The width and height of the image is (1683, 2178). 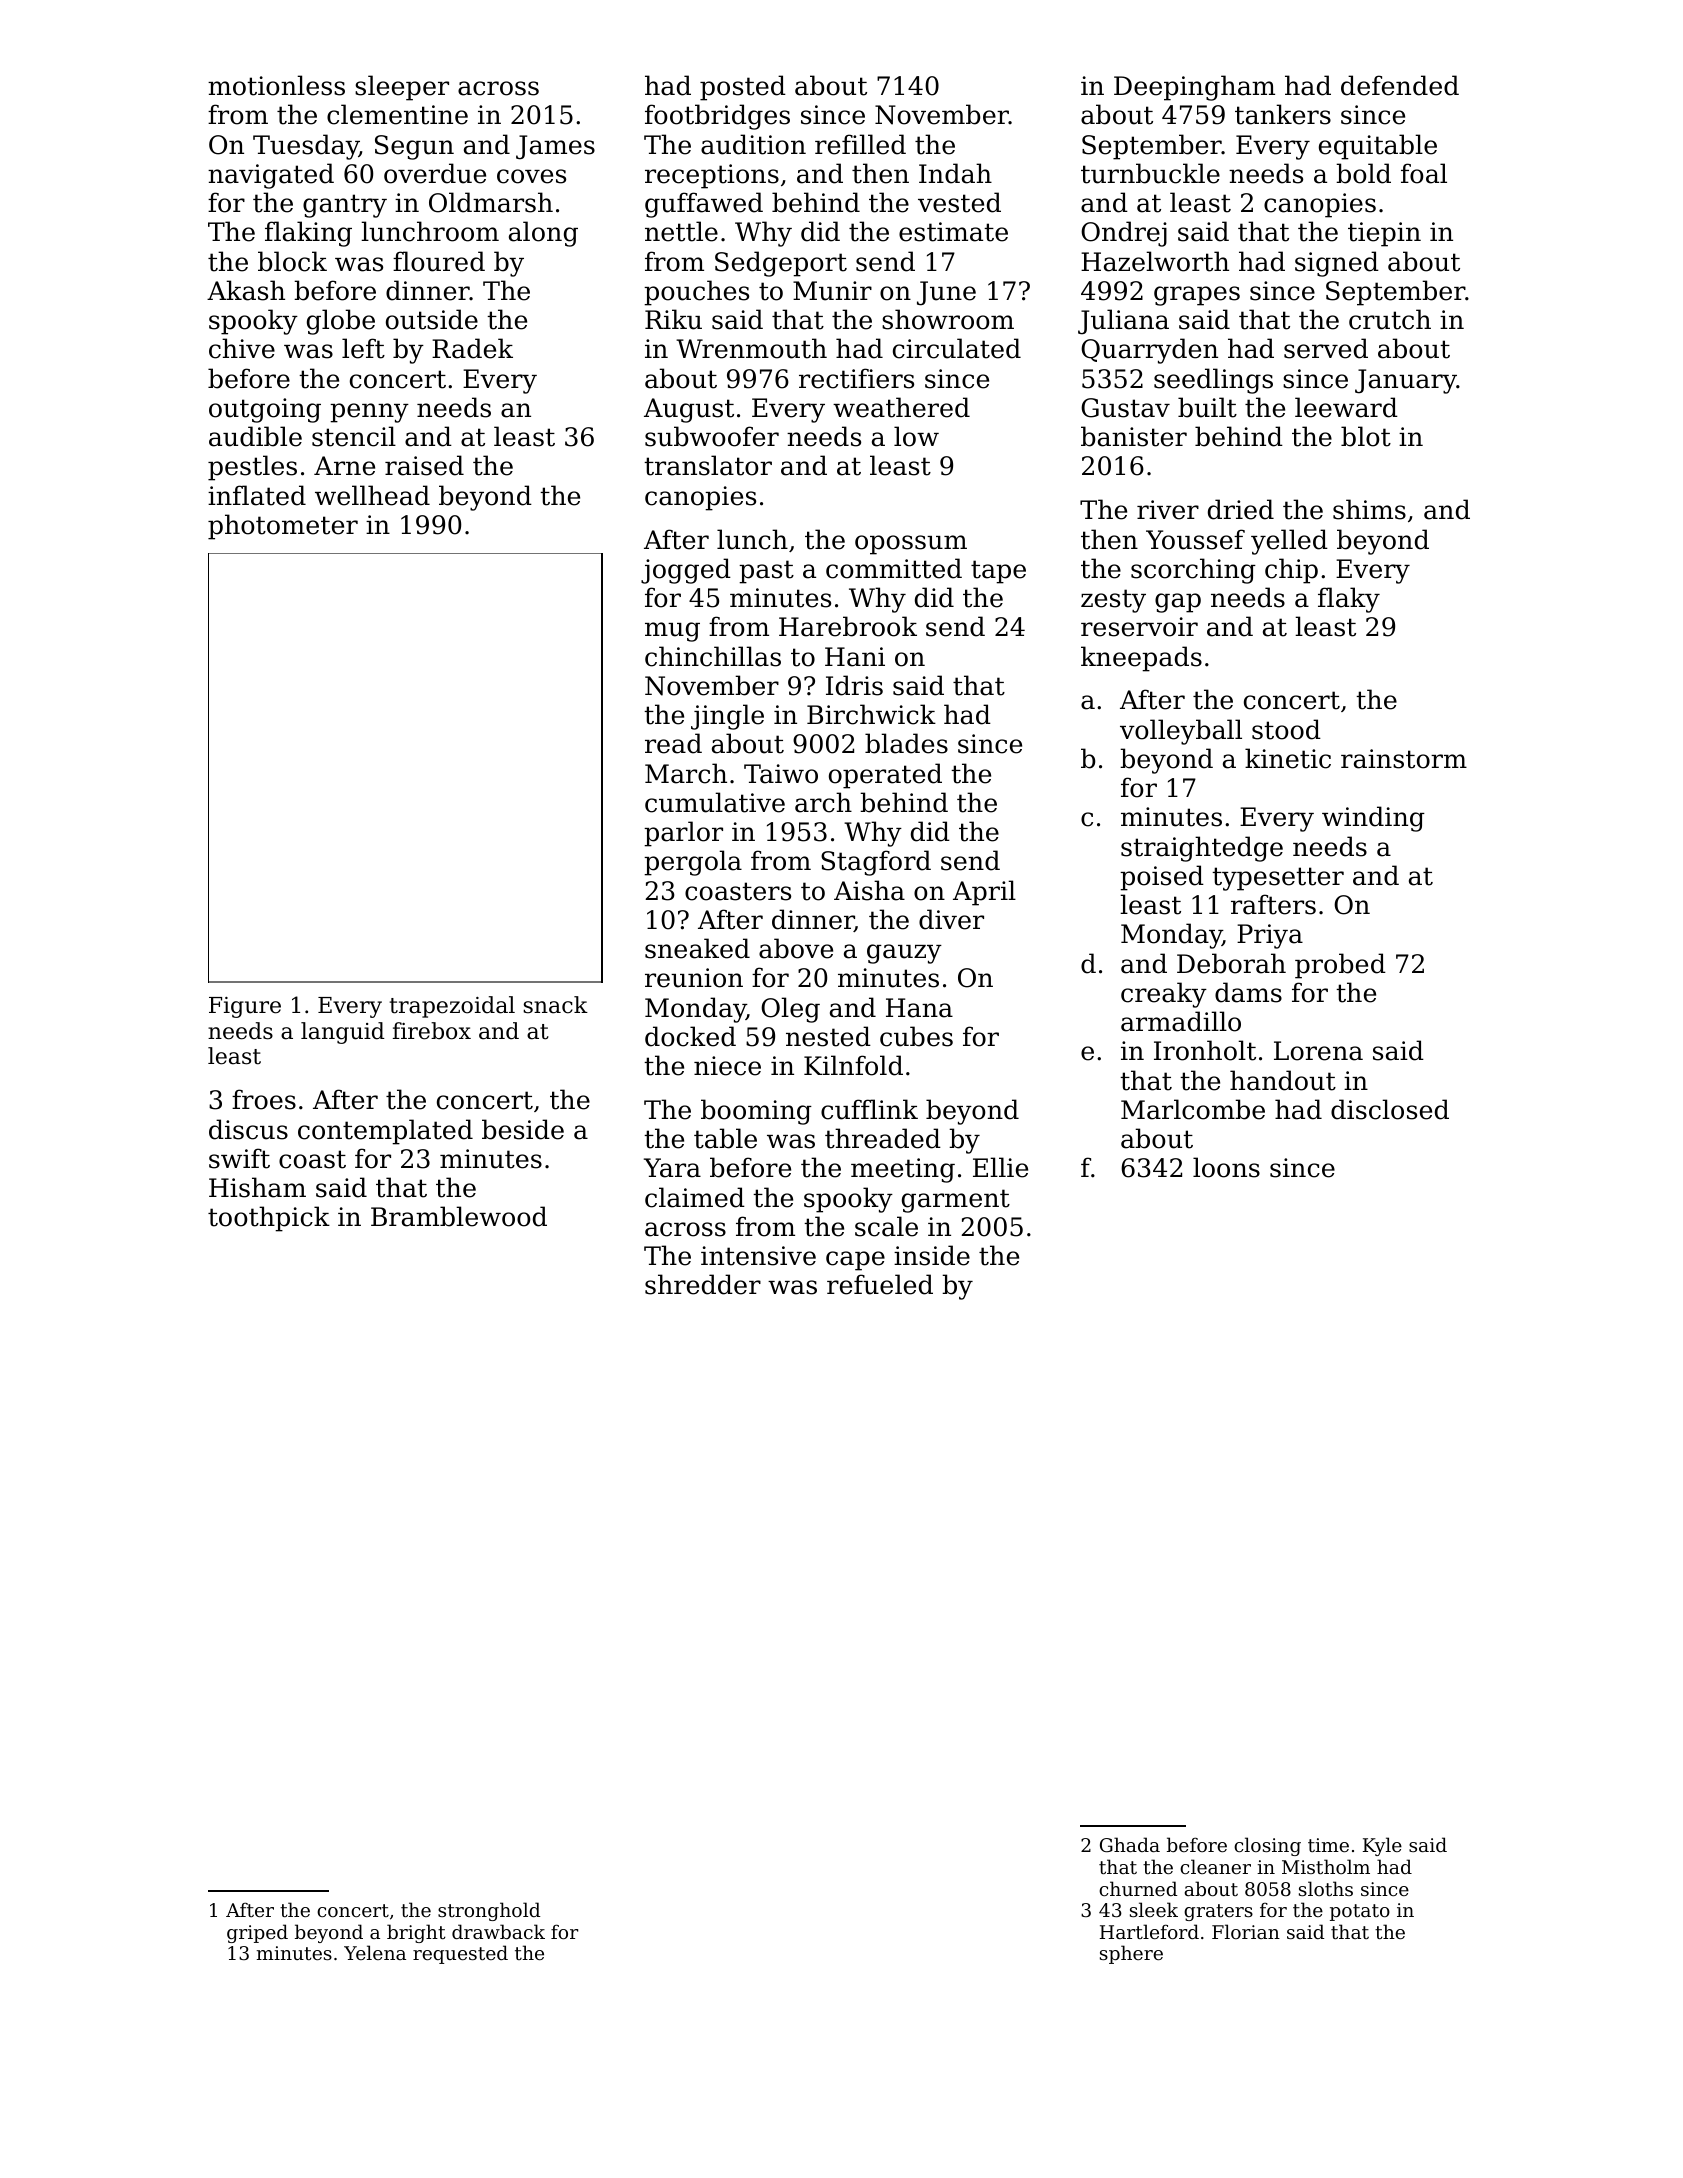 What do you see at coordinates (452, 1007) in the image?
I see `trapezoidal` at bounding box center [452, 1007].
